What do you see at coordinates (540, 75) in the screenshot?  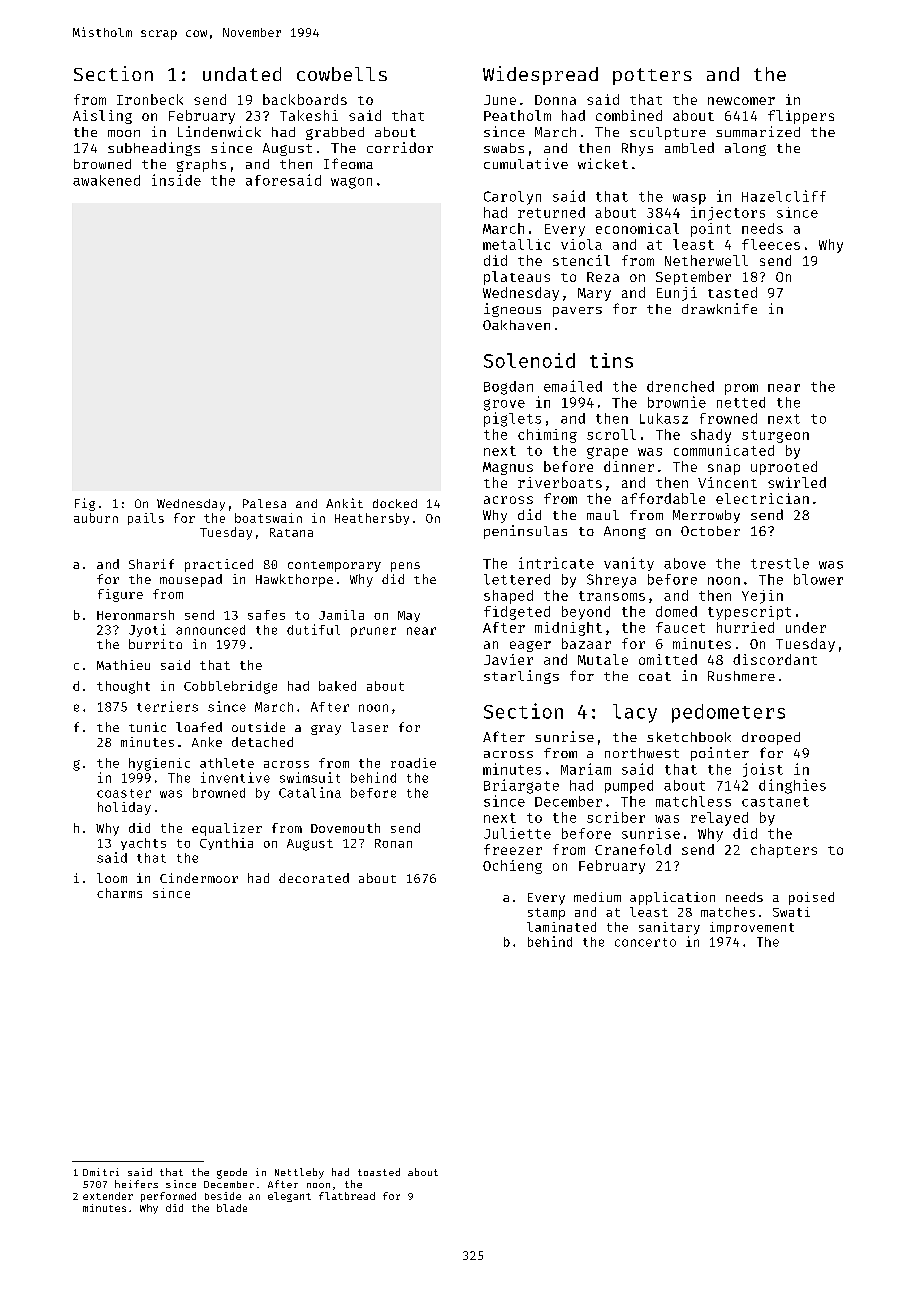 I see `Widespread` at bounding box center [540, 75].
